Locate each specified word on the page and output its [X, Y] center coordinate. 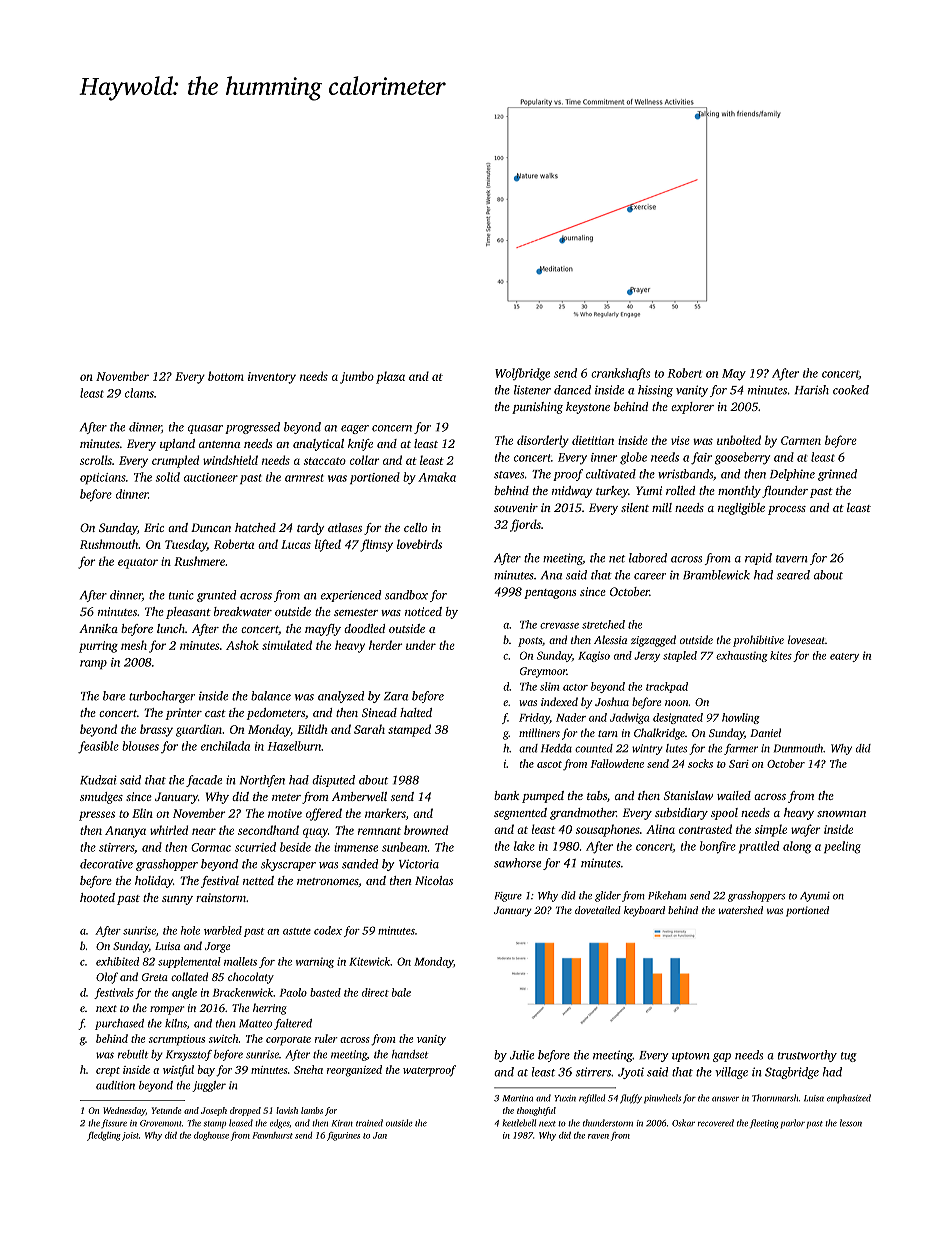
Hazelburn [295, 746]
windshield [230, 460]
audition [115, 1085]
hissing [655, 391]
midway [572, 492]
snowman [841, 814]
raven [598, 1136]
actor [575, 687]
